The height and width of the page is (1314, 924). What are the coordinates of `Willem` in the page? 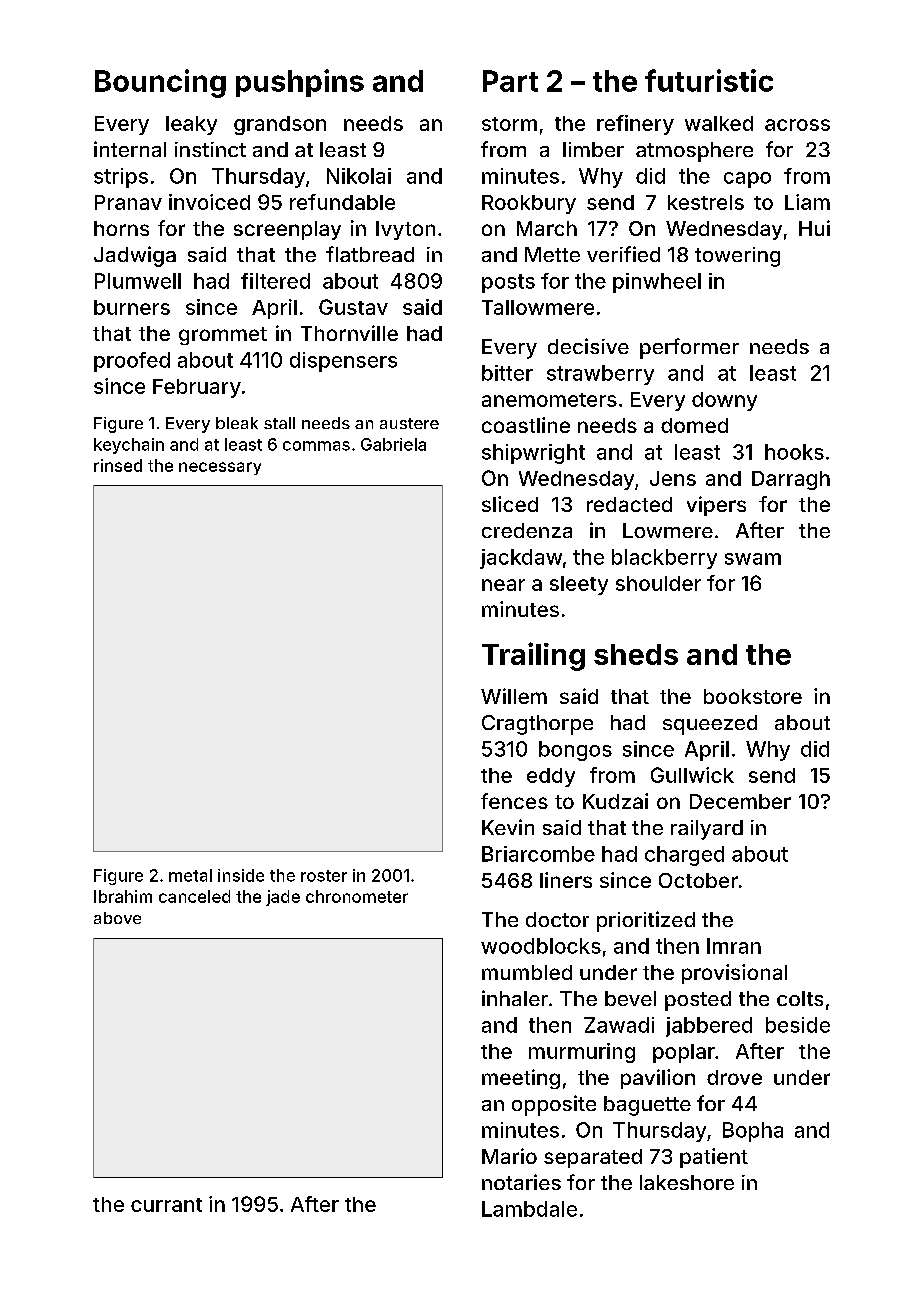 It's located at (514, 696).
